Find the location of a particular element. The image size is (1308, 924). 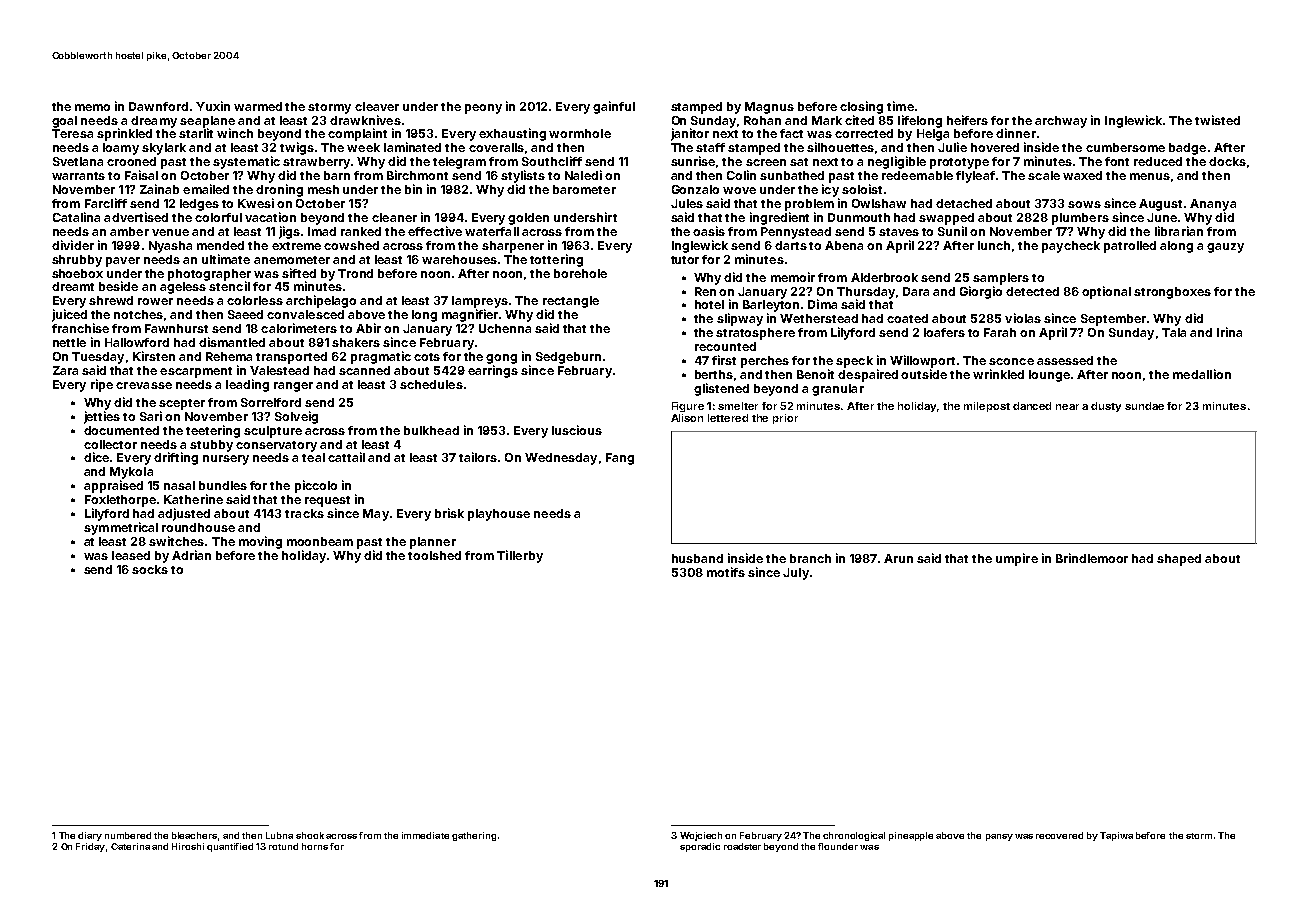

docks is located at coordinates (1227, 161).
